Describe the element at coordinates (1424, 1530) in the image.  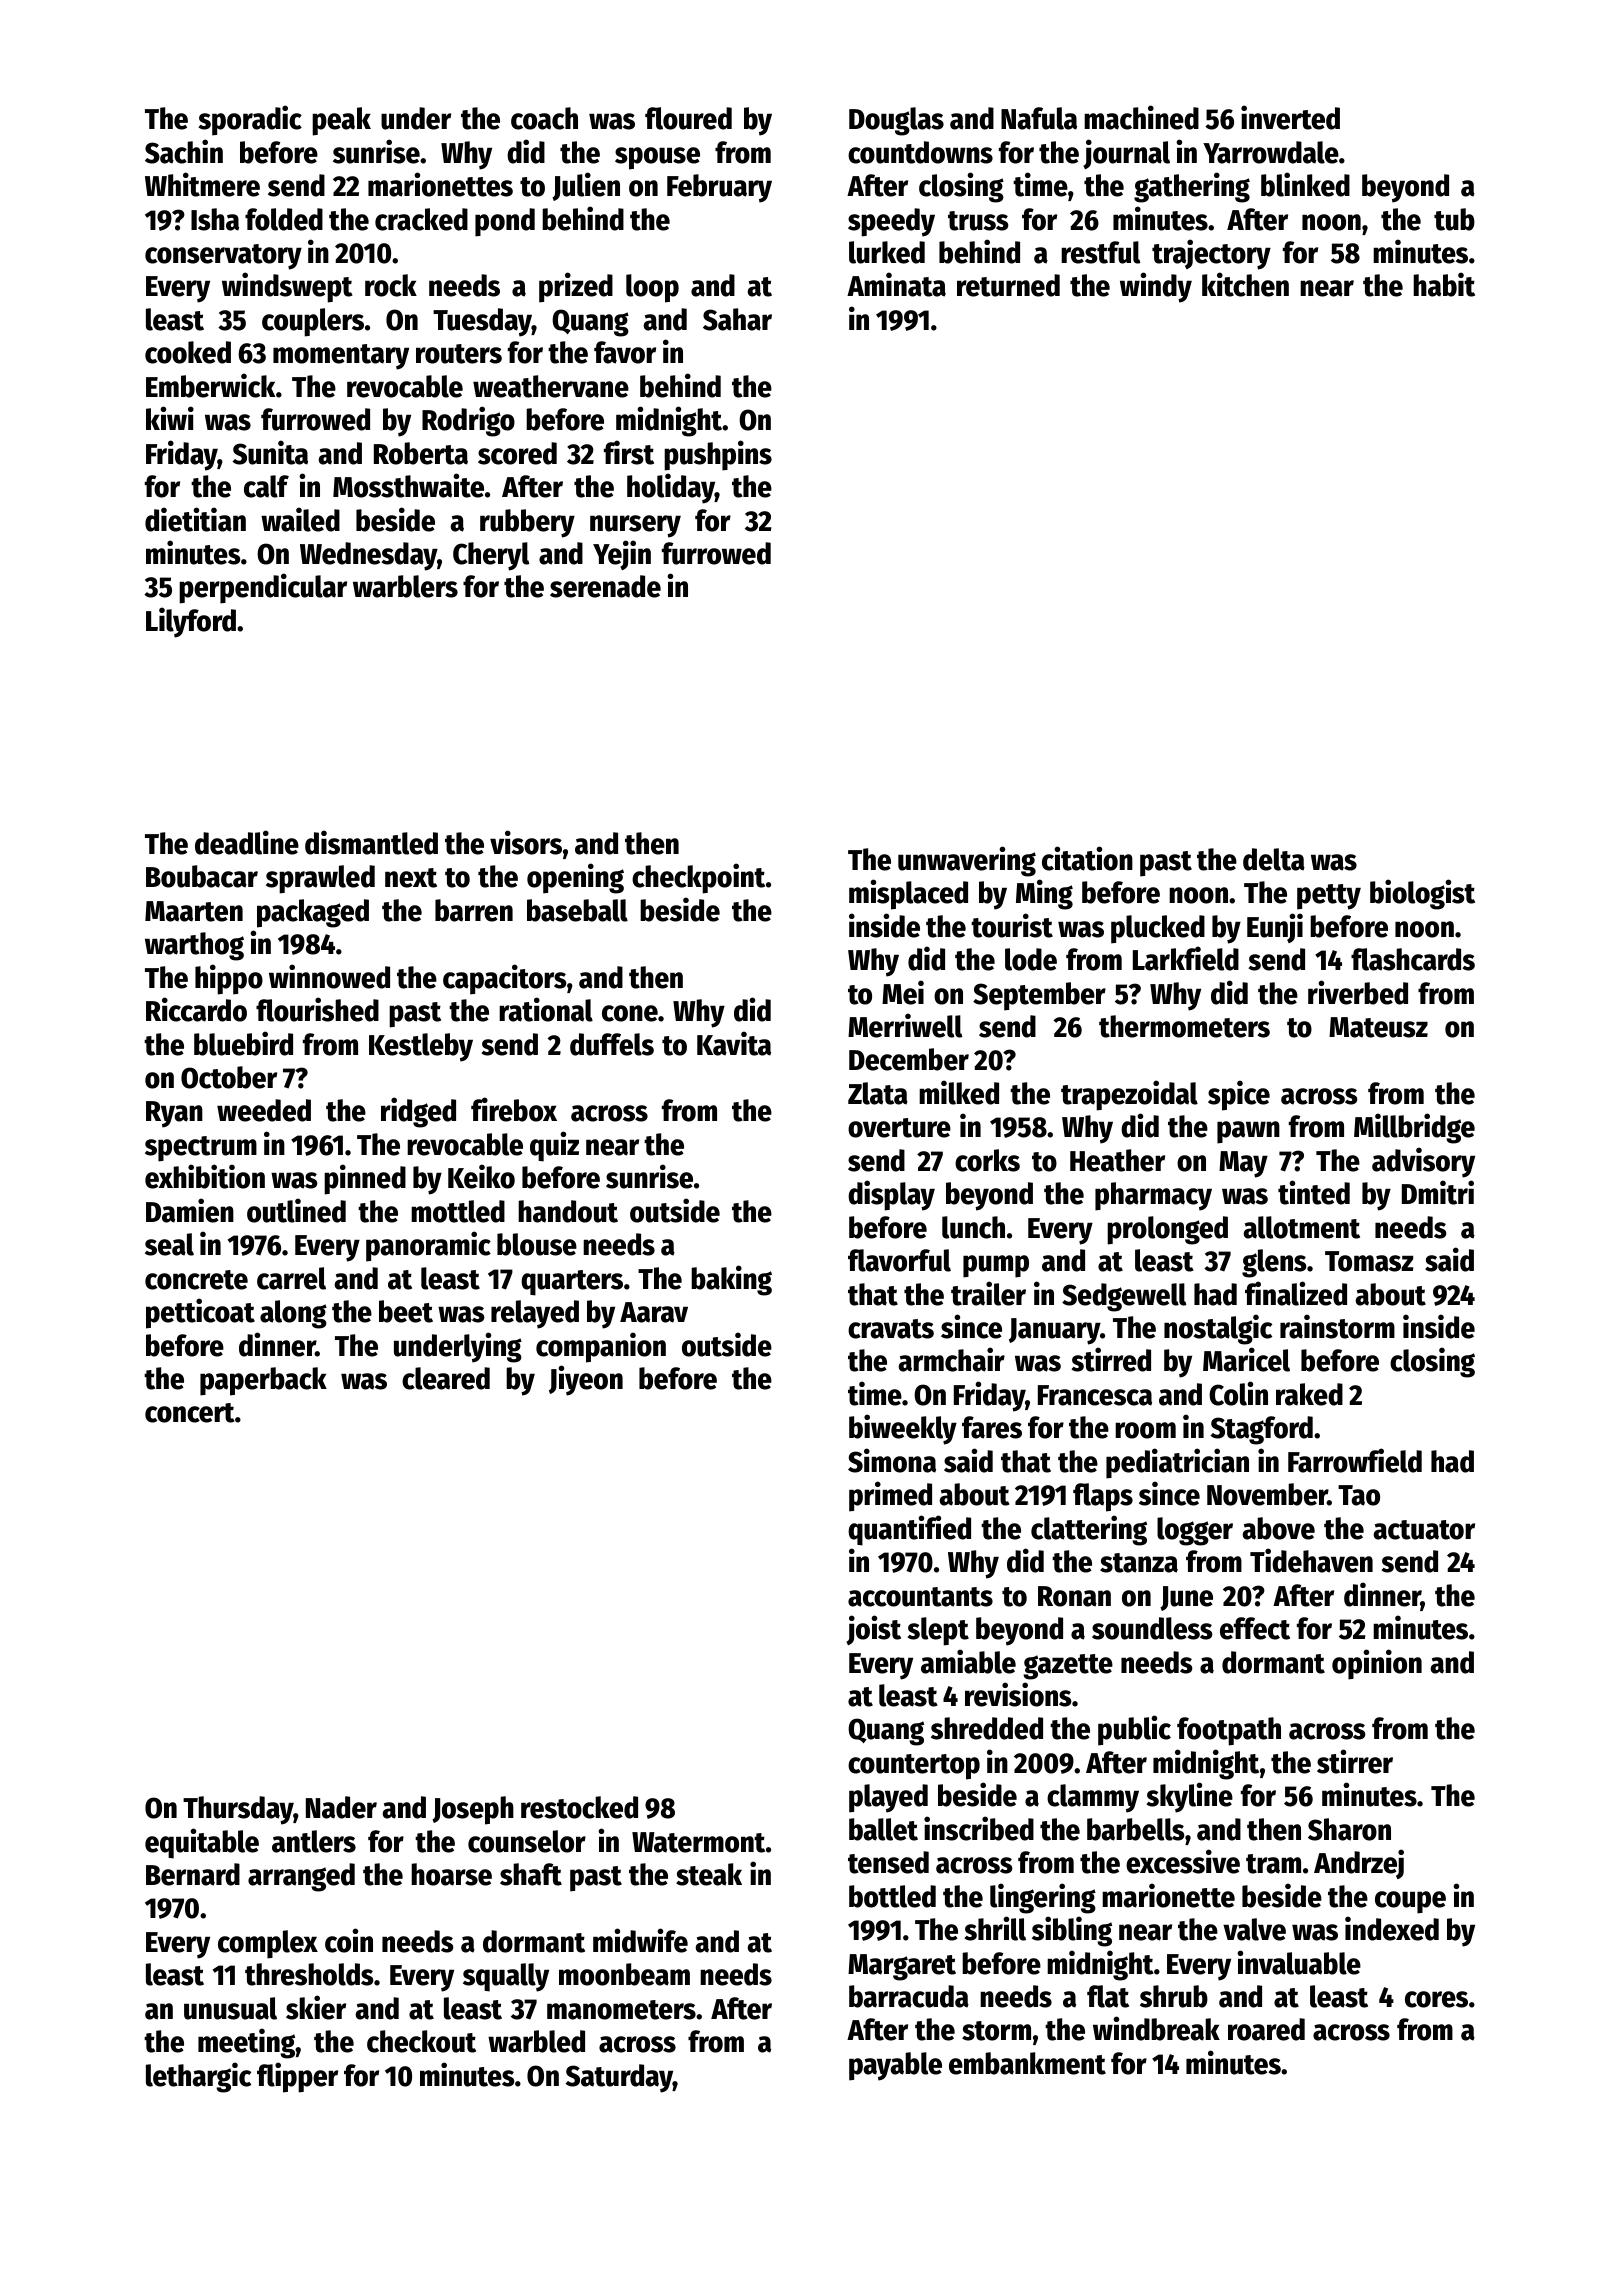
I see `actuator` at that location.
